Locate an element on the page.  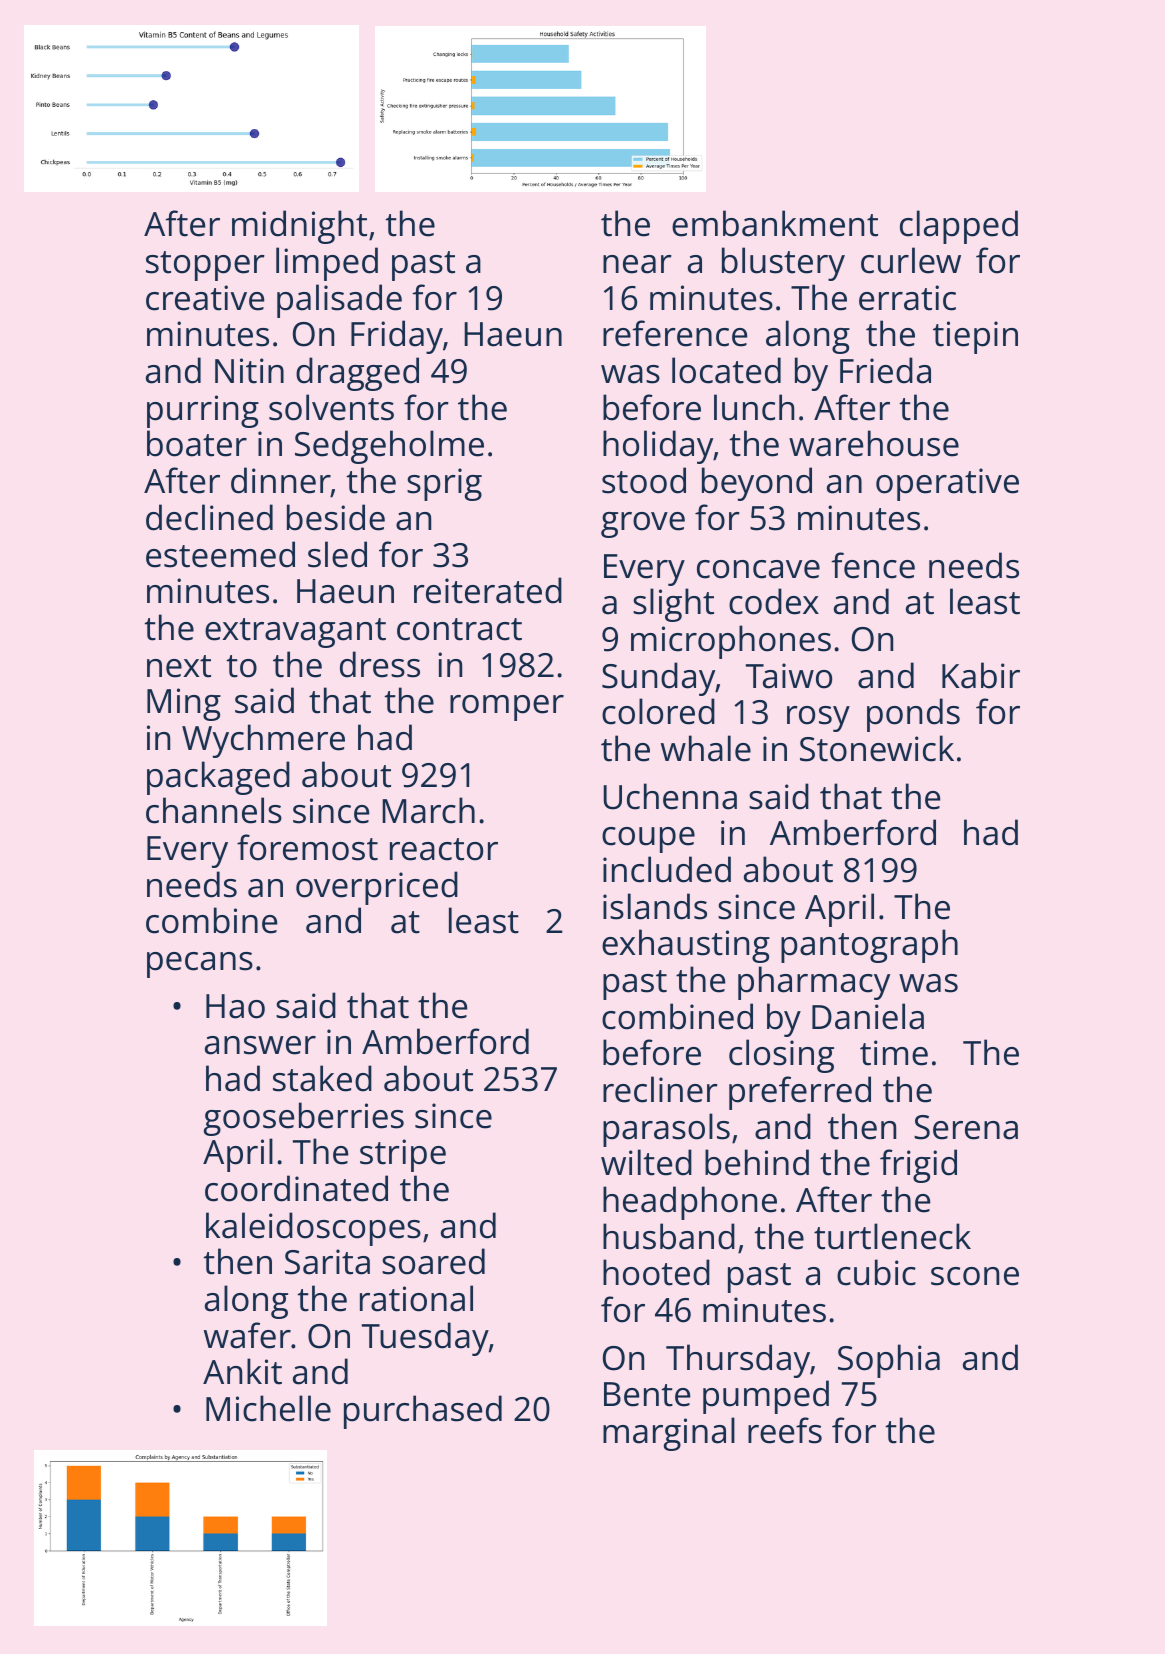
pharmacy is located at coordinates (814, 983).
